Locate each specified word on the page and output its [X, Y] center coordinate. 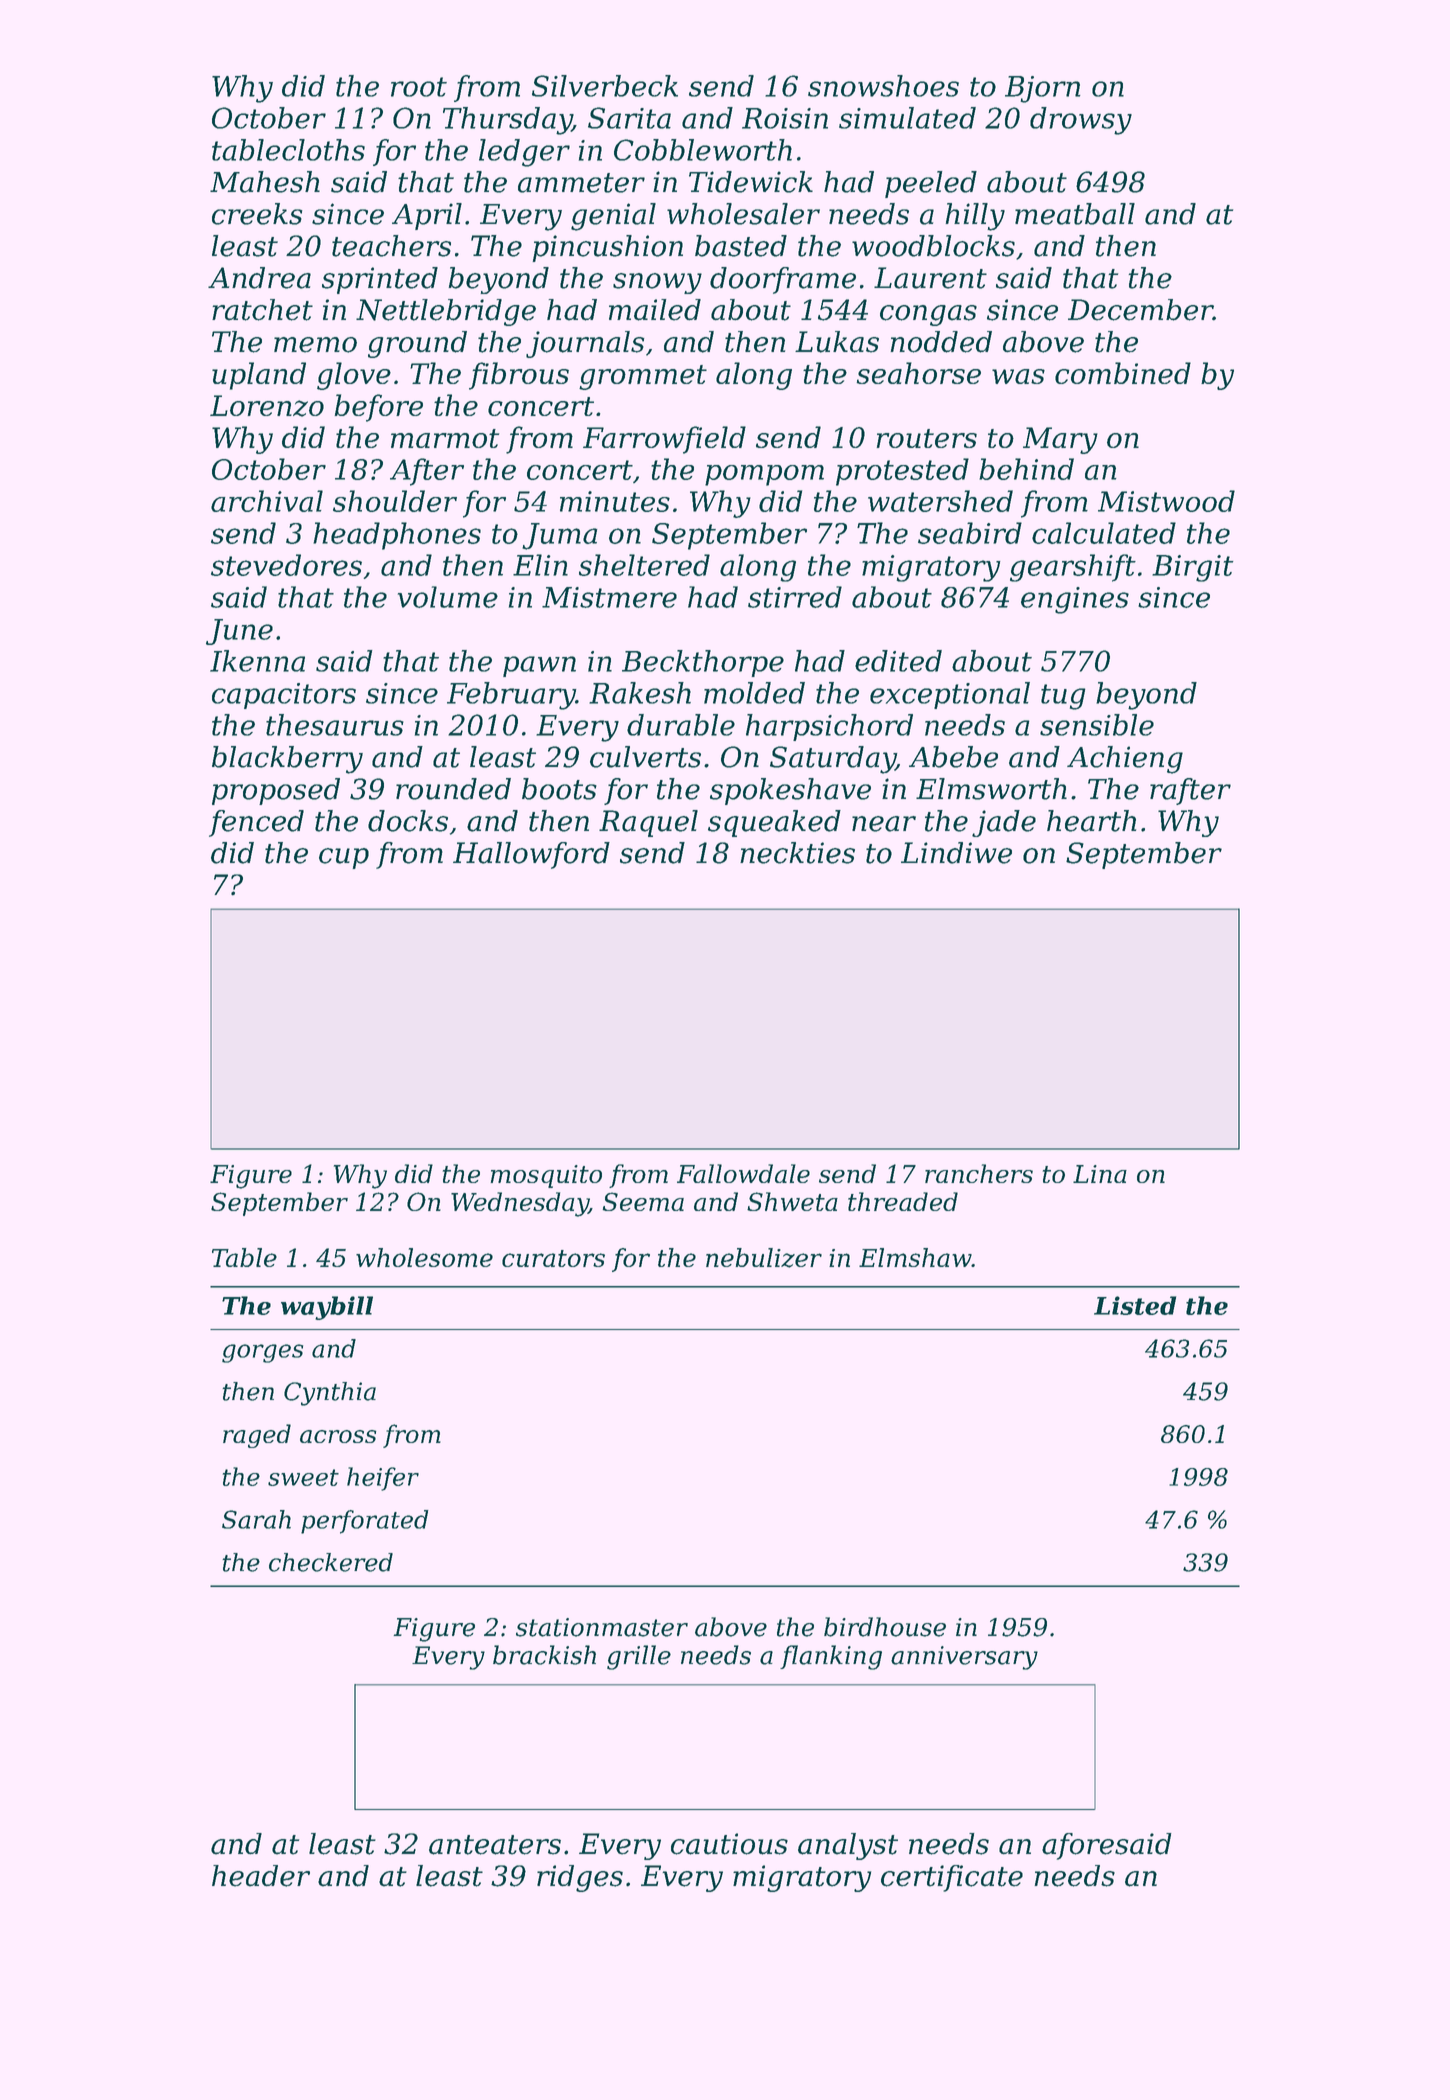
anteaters [495, 1845]
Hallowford [531, 855]
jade [1004, 823]
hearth [1091, 821]
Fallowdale [743, 1173]
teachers [391, 246]
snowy [657, 283]
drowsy [1081, 121]
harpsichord [829, 727]
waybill [327, 1308]
